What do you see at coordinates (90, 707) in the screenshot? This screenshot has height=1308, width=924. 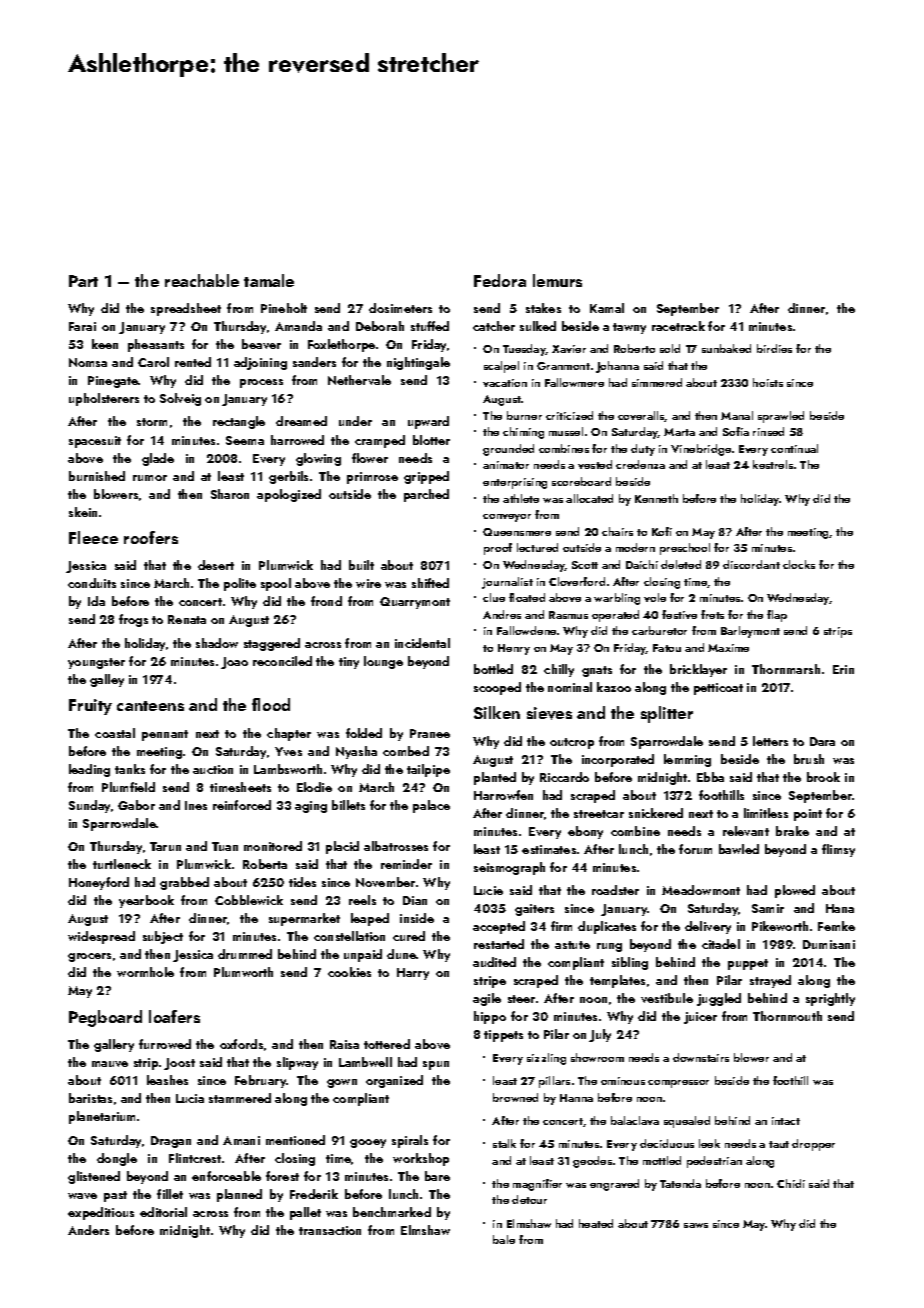 I see `Fruity` at bounding box center [90, 707].
